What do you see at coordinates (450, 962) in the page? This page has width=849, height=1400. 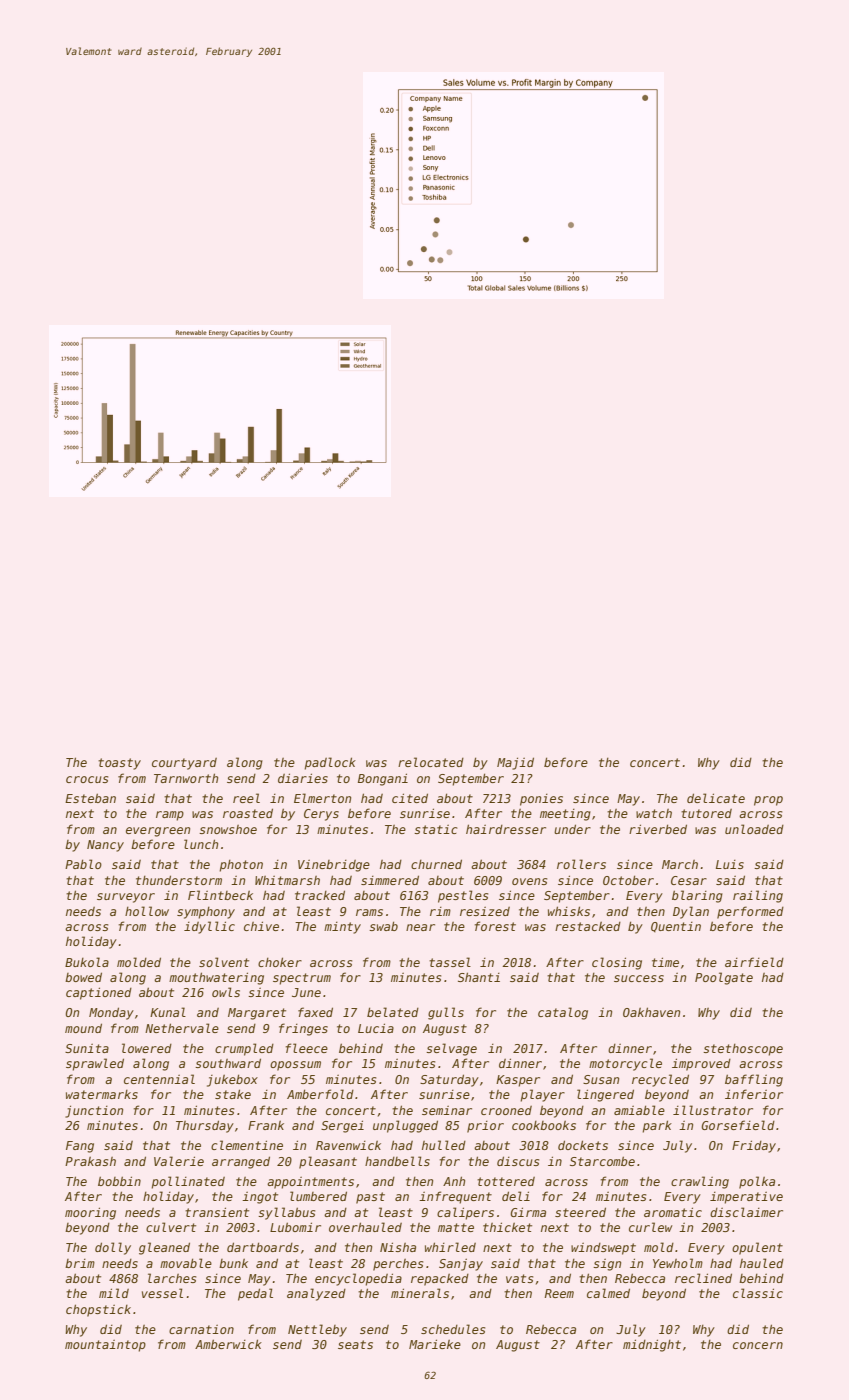 I see `tassel` at bounding box center [450, 962].
